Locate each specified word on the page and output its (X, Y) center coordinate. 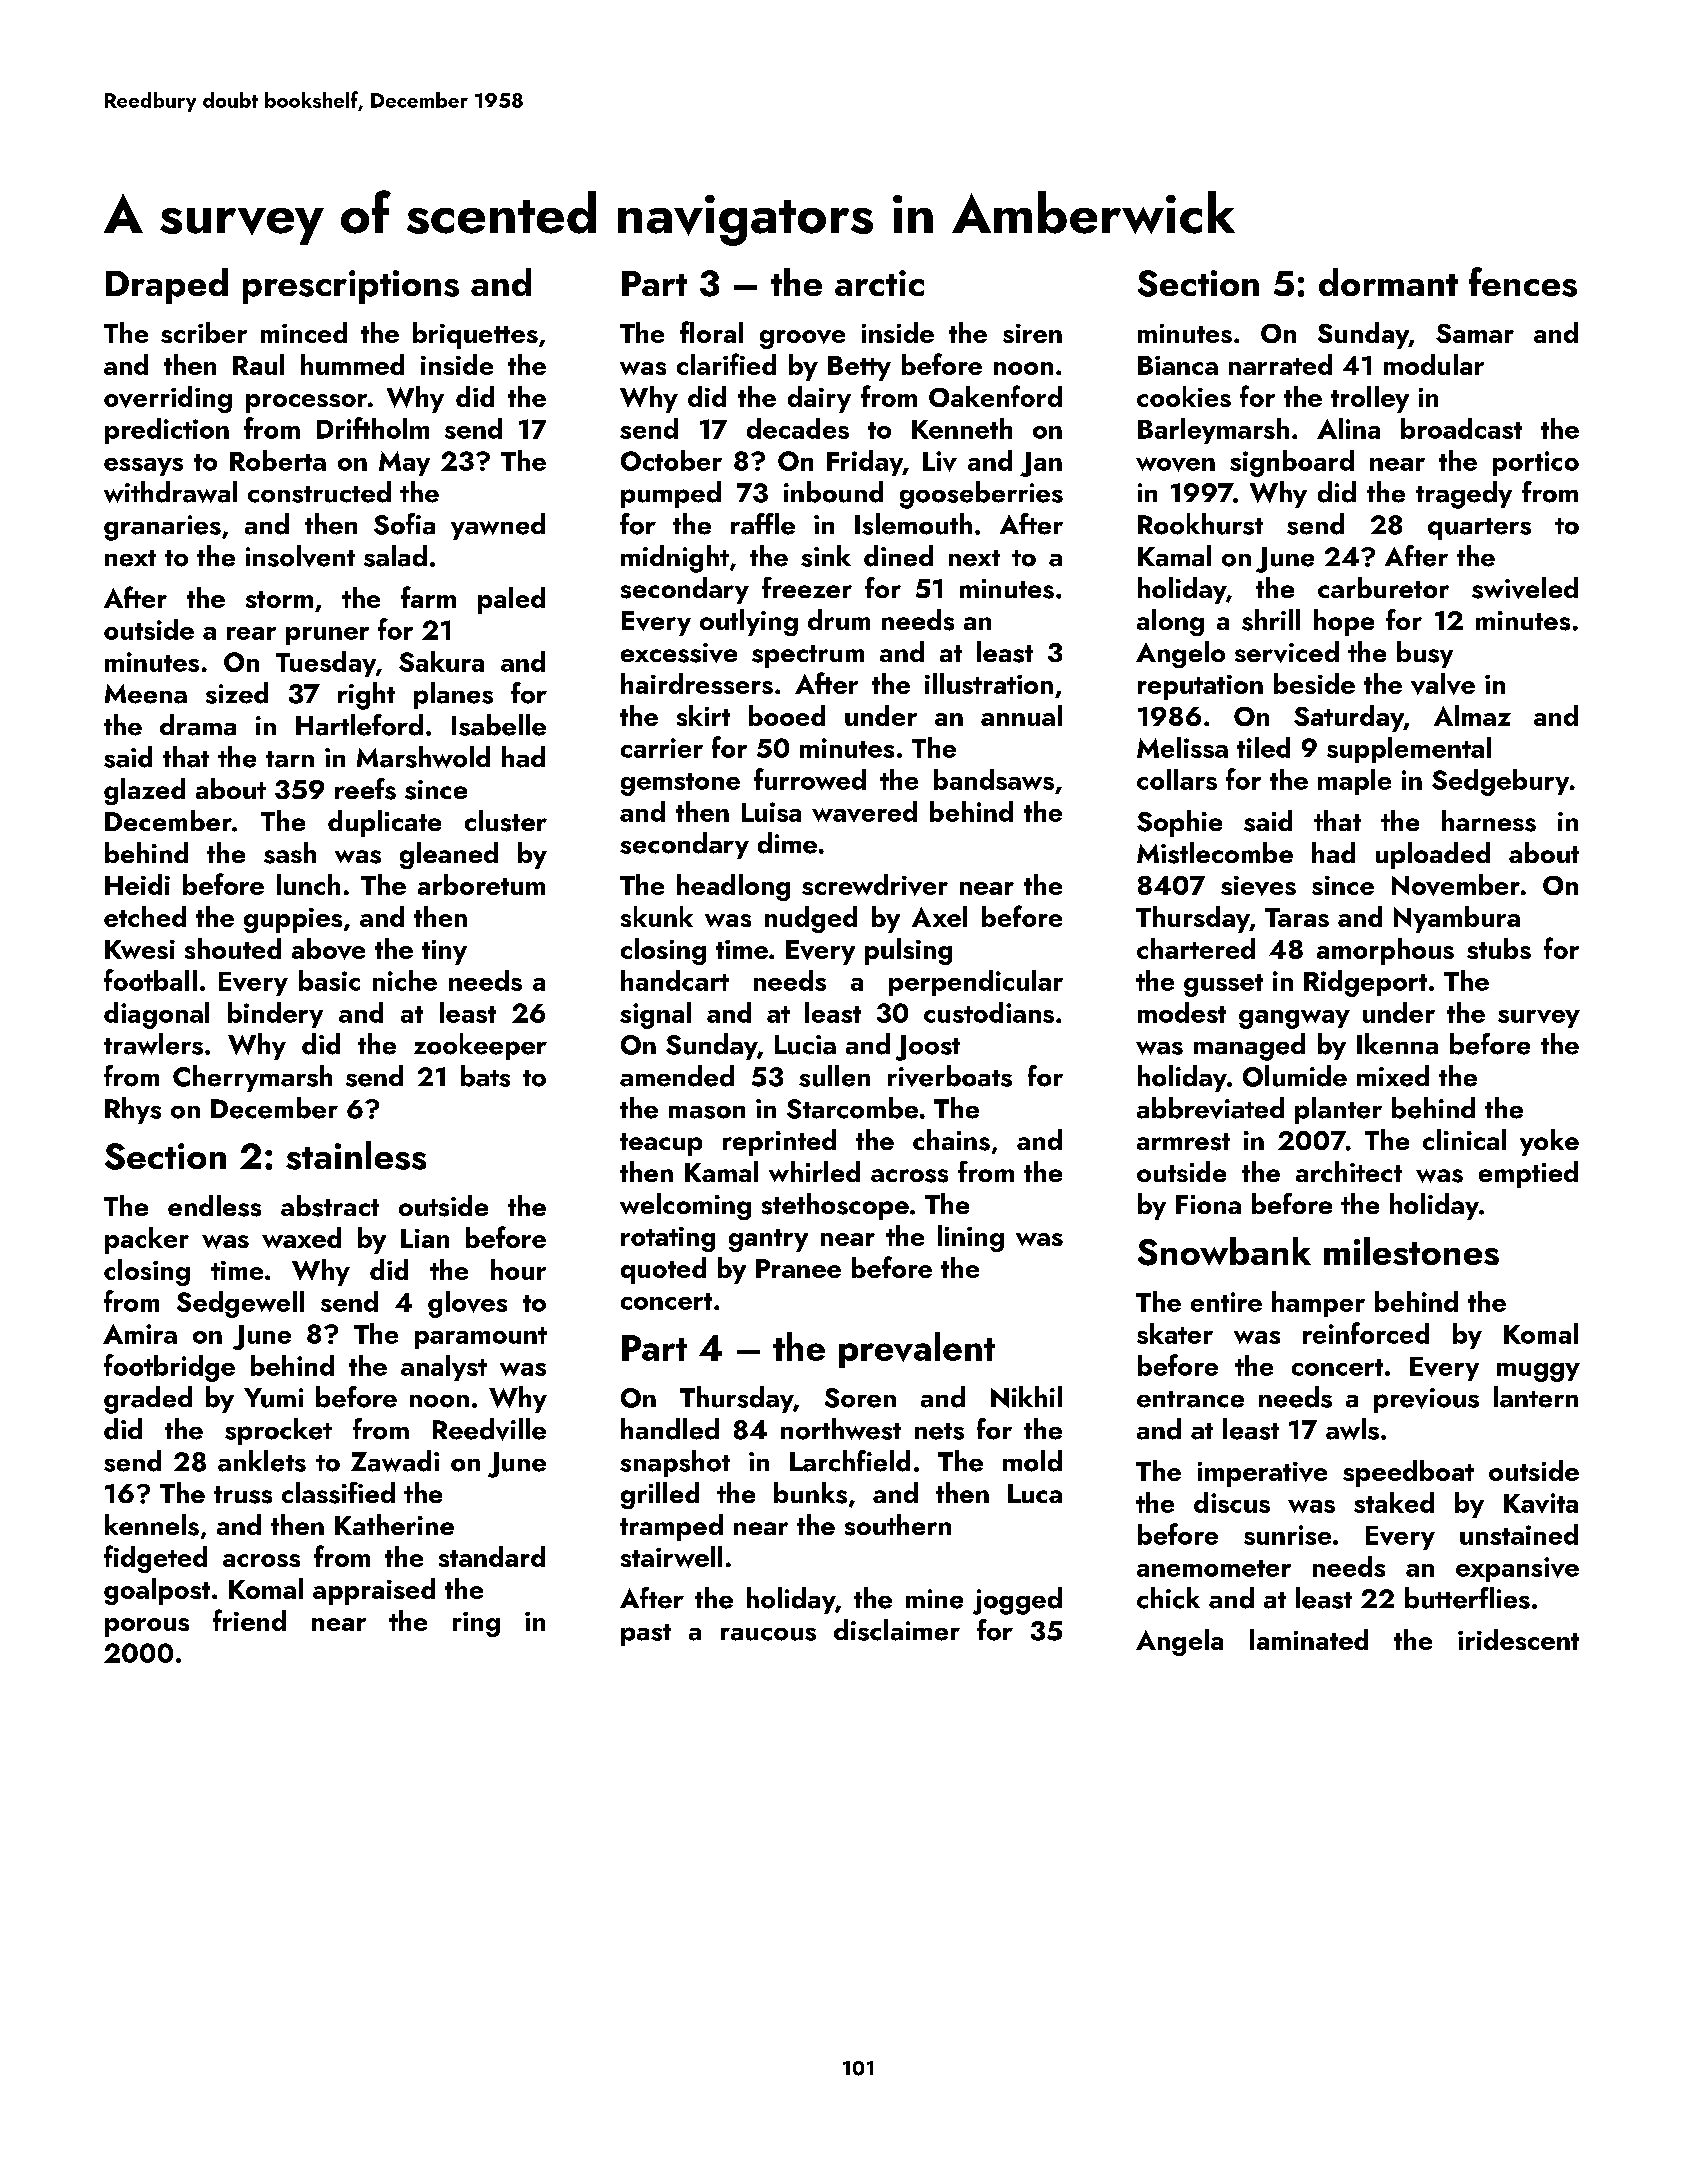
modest (1182, 1012)
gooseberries (981, 495)
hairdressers (697, 683)
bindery (275, 1015)
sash (290, 853)
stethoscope (835, 1206)
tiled (1263, 747)
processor (306, 403)
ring (476, 1624)
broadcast (1461, 428)
